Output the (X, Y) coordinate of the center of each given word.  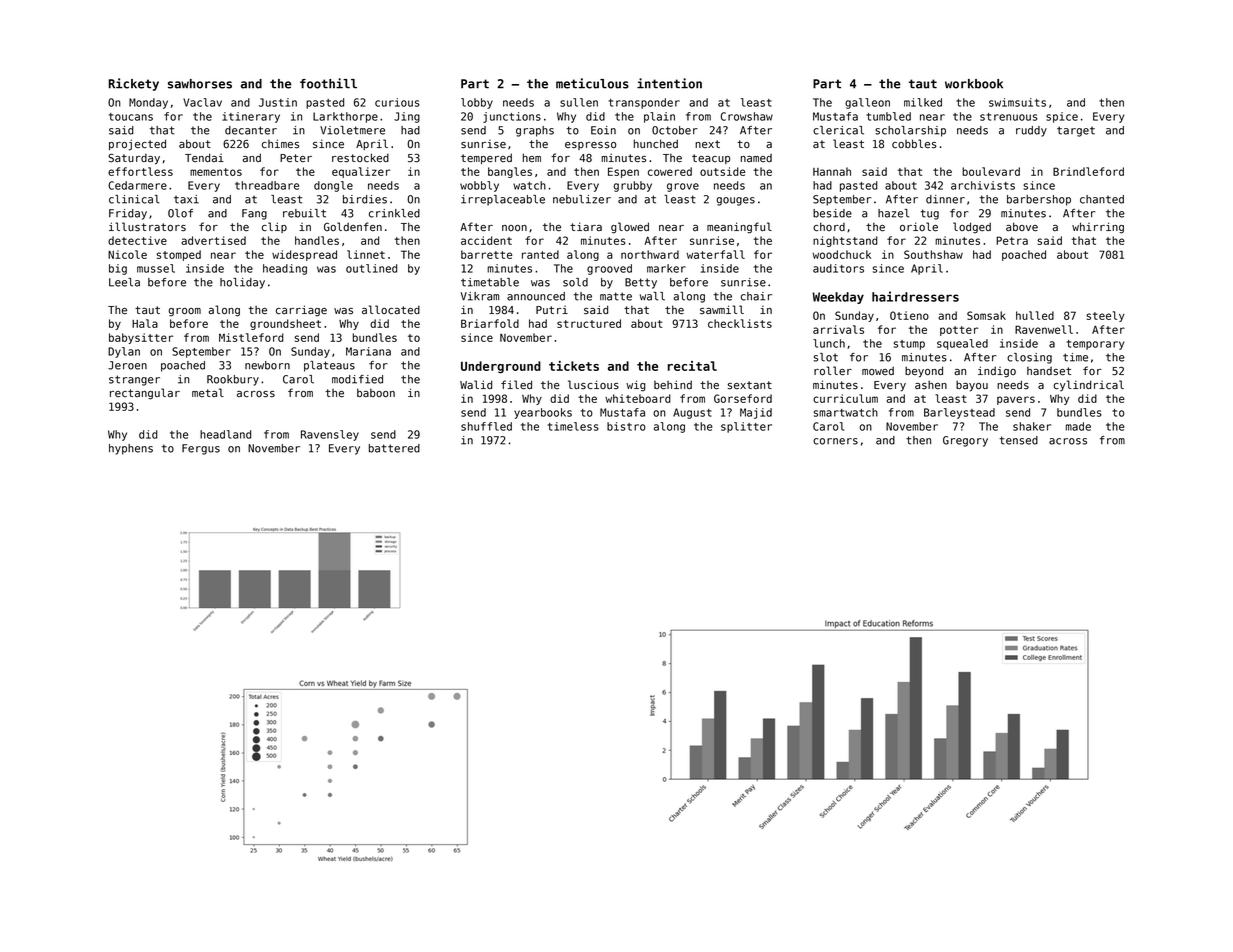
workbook (974, 84)
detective (137, 240)
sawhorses (200, 84)
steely (1105, 316)
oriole (919, 227)
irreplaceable (503, 200)
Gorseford (743, 398)
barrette (486, 254)
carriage (301, 311)
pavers (1016, 400)
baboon (376, 393)
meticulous (592, 83)
